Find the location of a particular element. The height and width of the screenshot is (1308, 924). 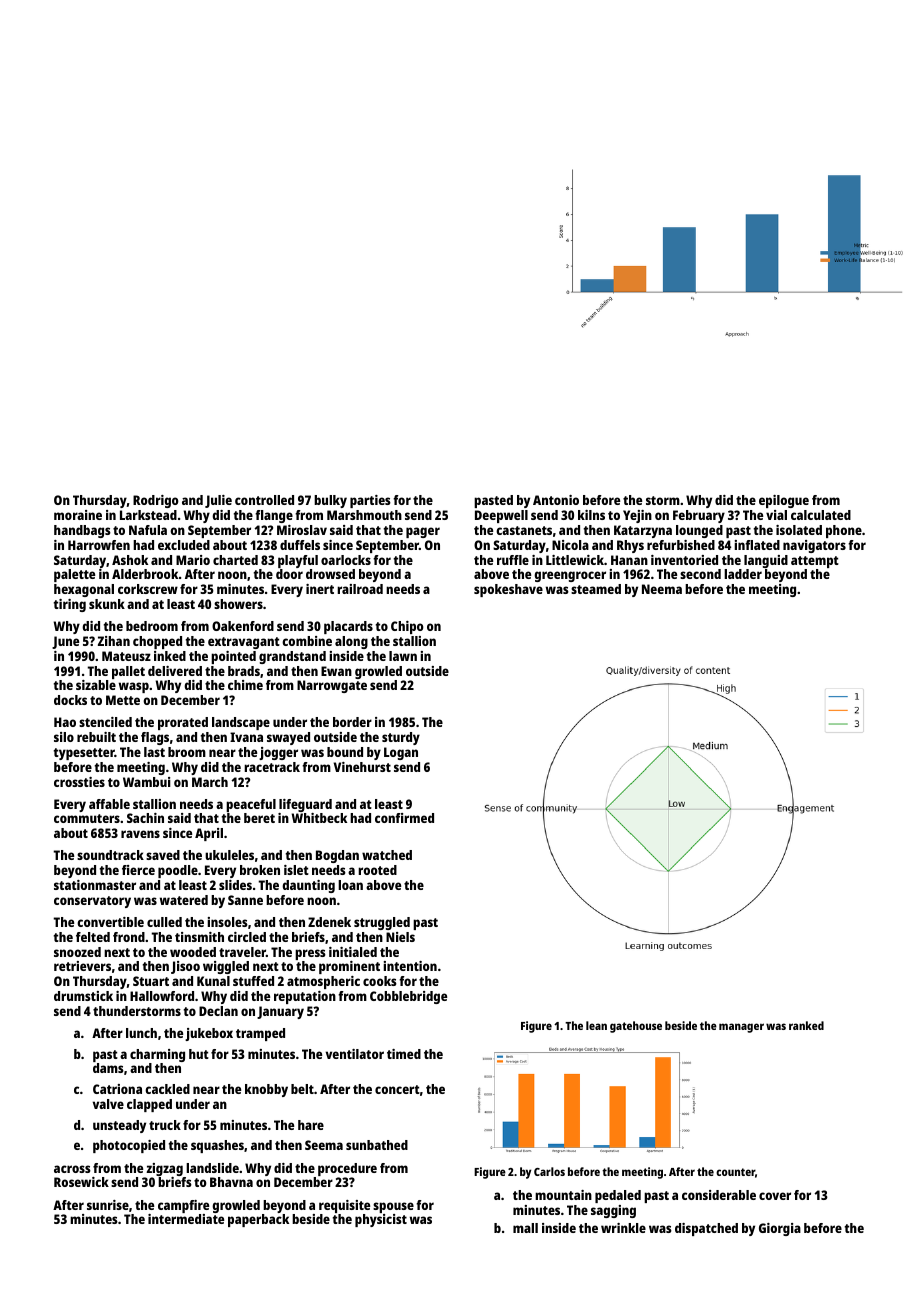

soundtrack is located at coordinates (110, 855).
